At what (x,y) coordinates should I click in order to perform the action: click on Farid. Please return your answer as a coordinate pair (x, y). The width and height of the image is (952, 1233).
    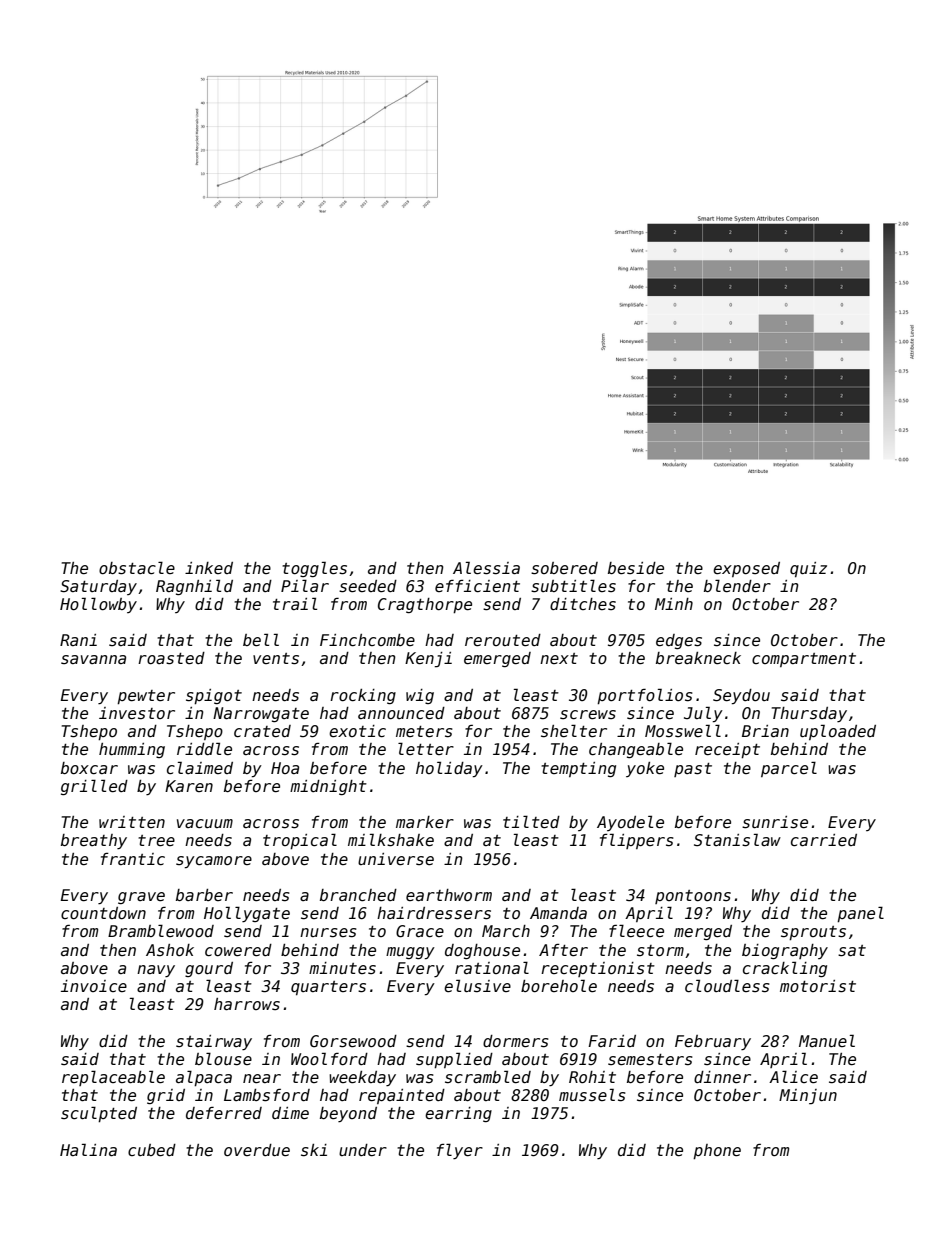
    Looking at the image, I should click on (612, 1041).
